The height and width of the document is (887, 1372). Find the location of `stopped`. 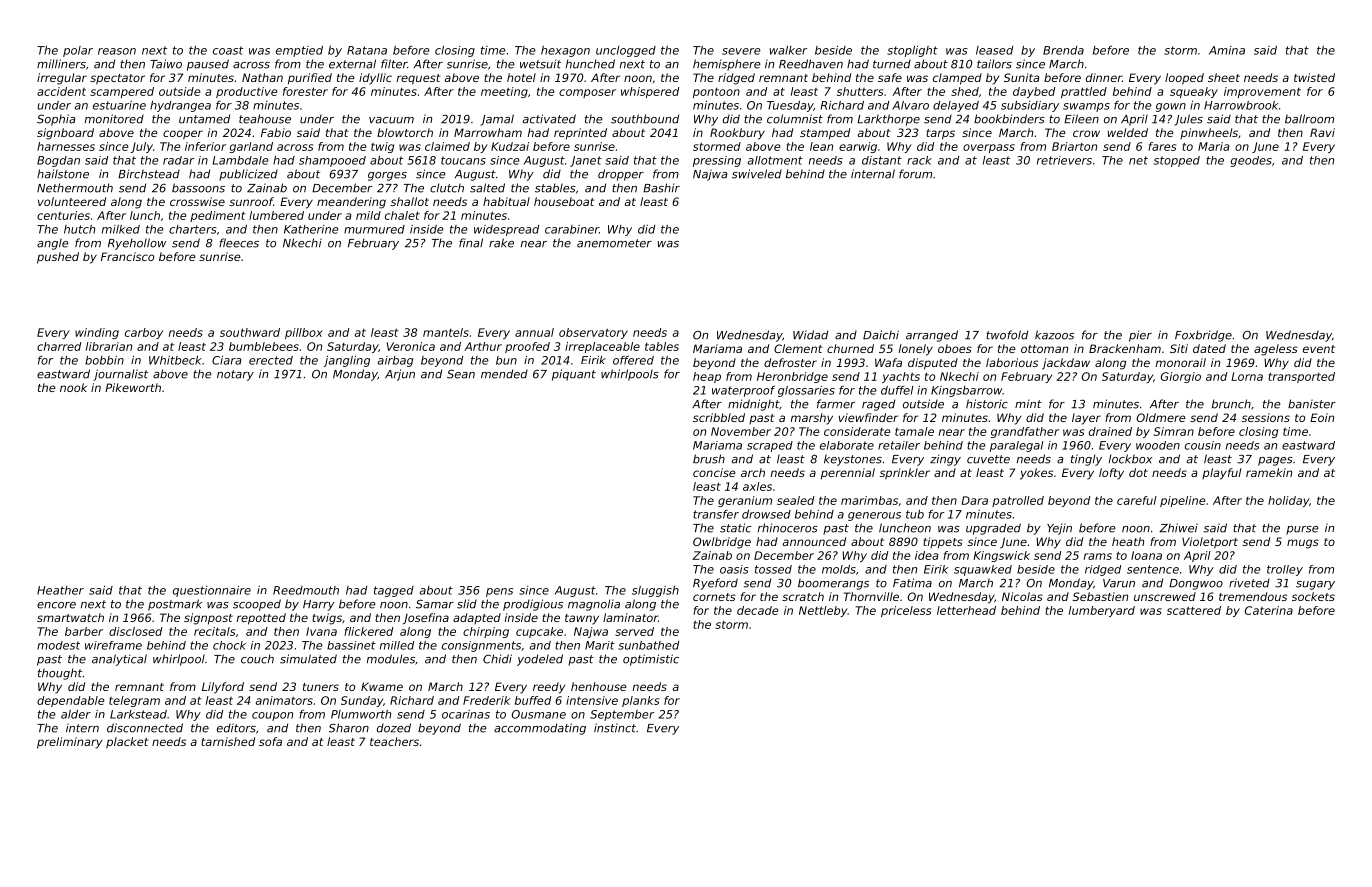

stopped is located at coordinates (1177, 161).
